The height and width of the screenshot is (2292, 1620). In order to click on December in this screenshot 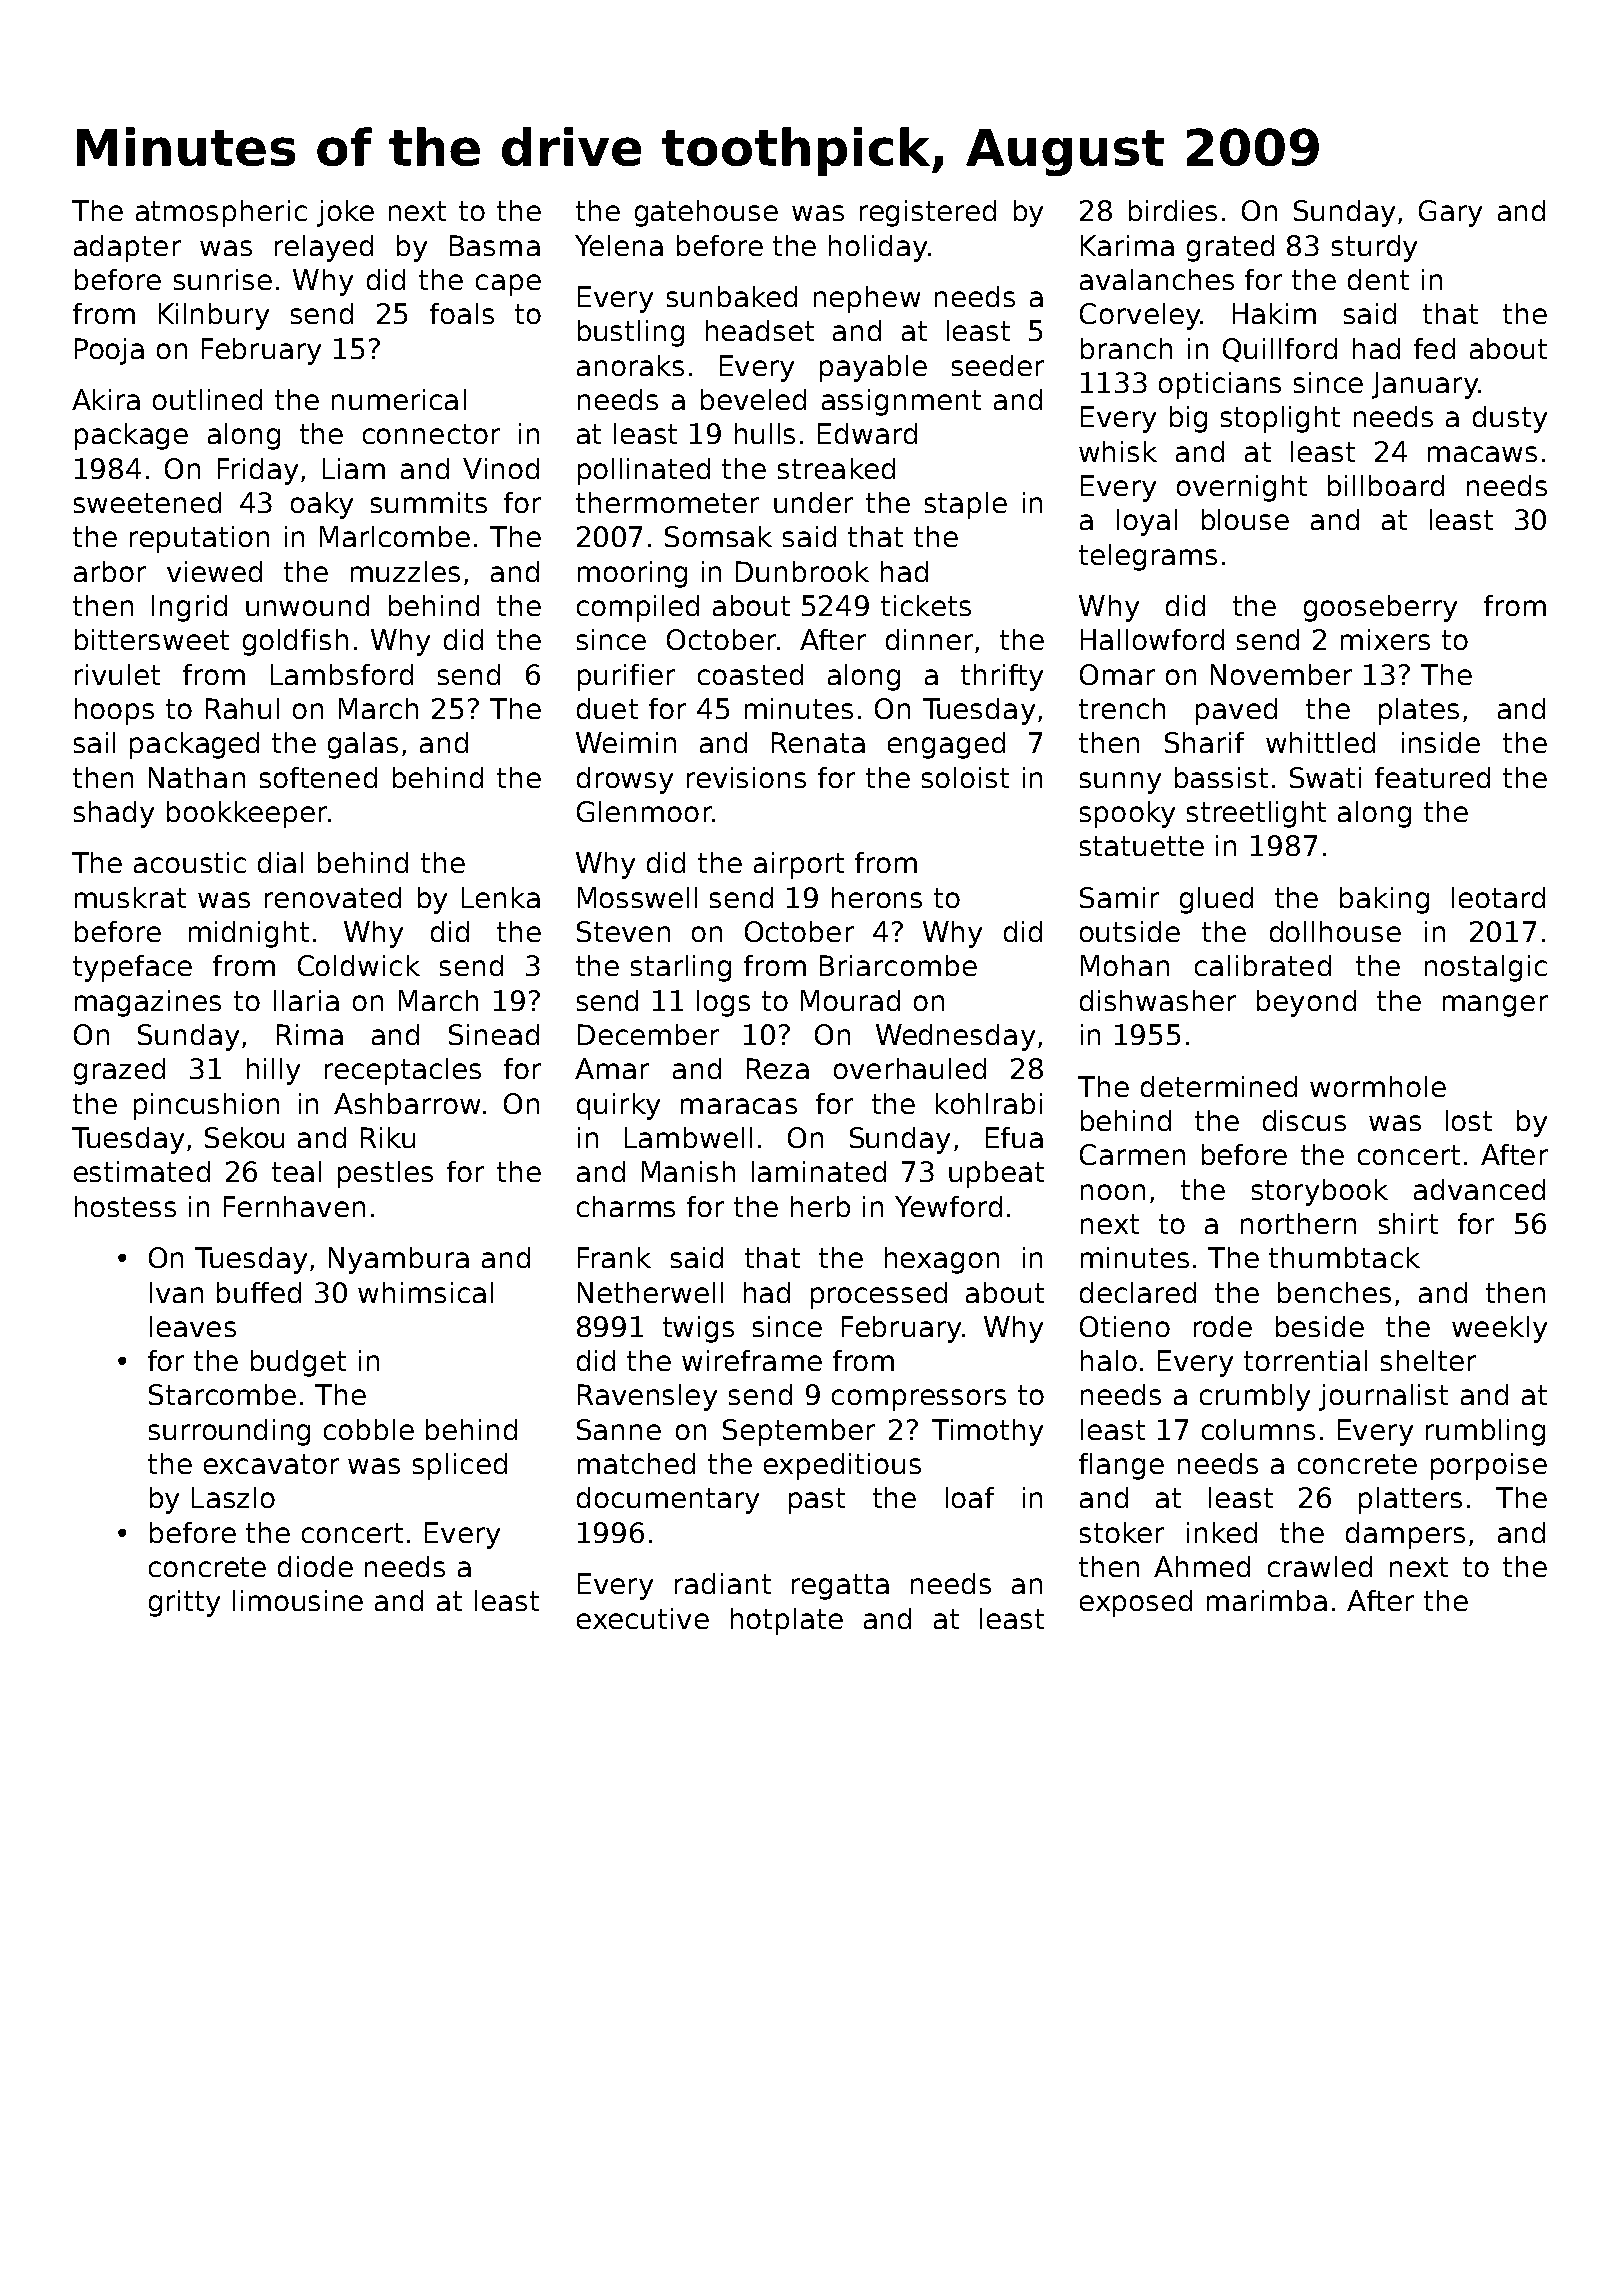, I will do `click(648, 1034)`.
